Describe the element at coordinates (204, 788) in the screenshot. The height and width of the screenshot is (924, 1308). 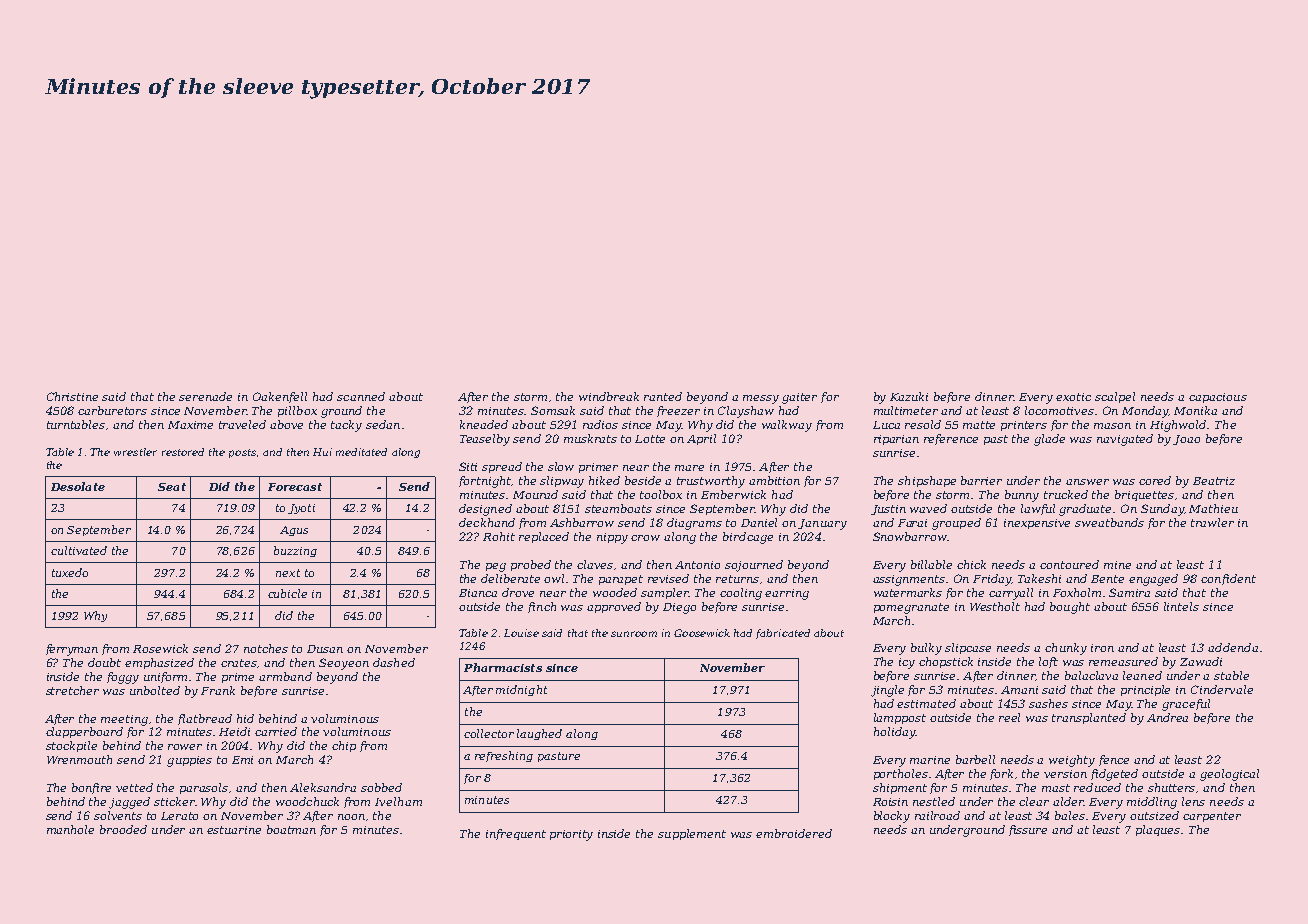
I see `parasols` at that location.
